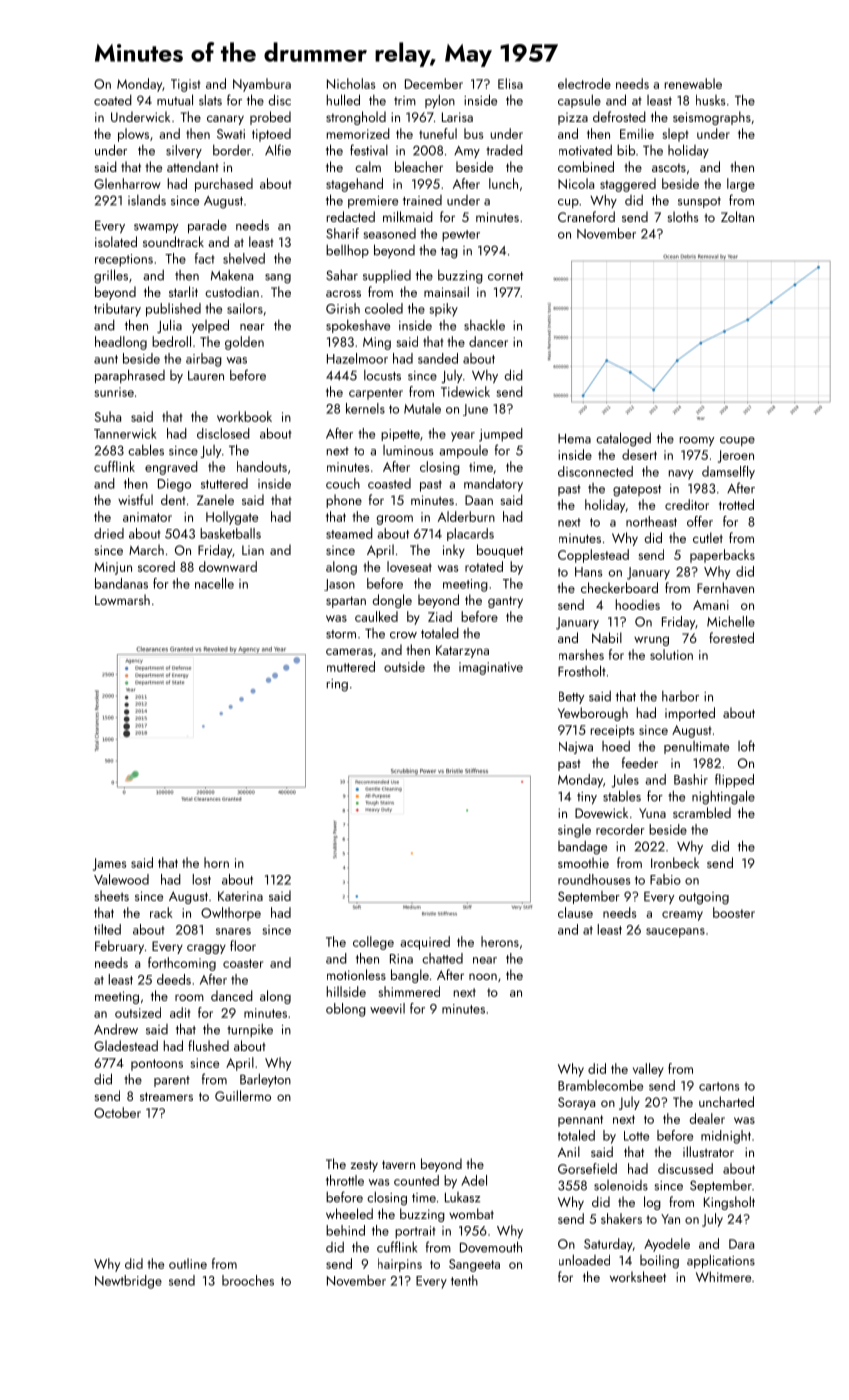 This image has width=849, height=1400. I want to click on forested, so click(731, 637).
